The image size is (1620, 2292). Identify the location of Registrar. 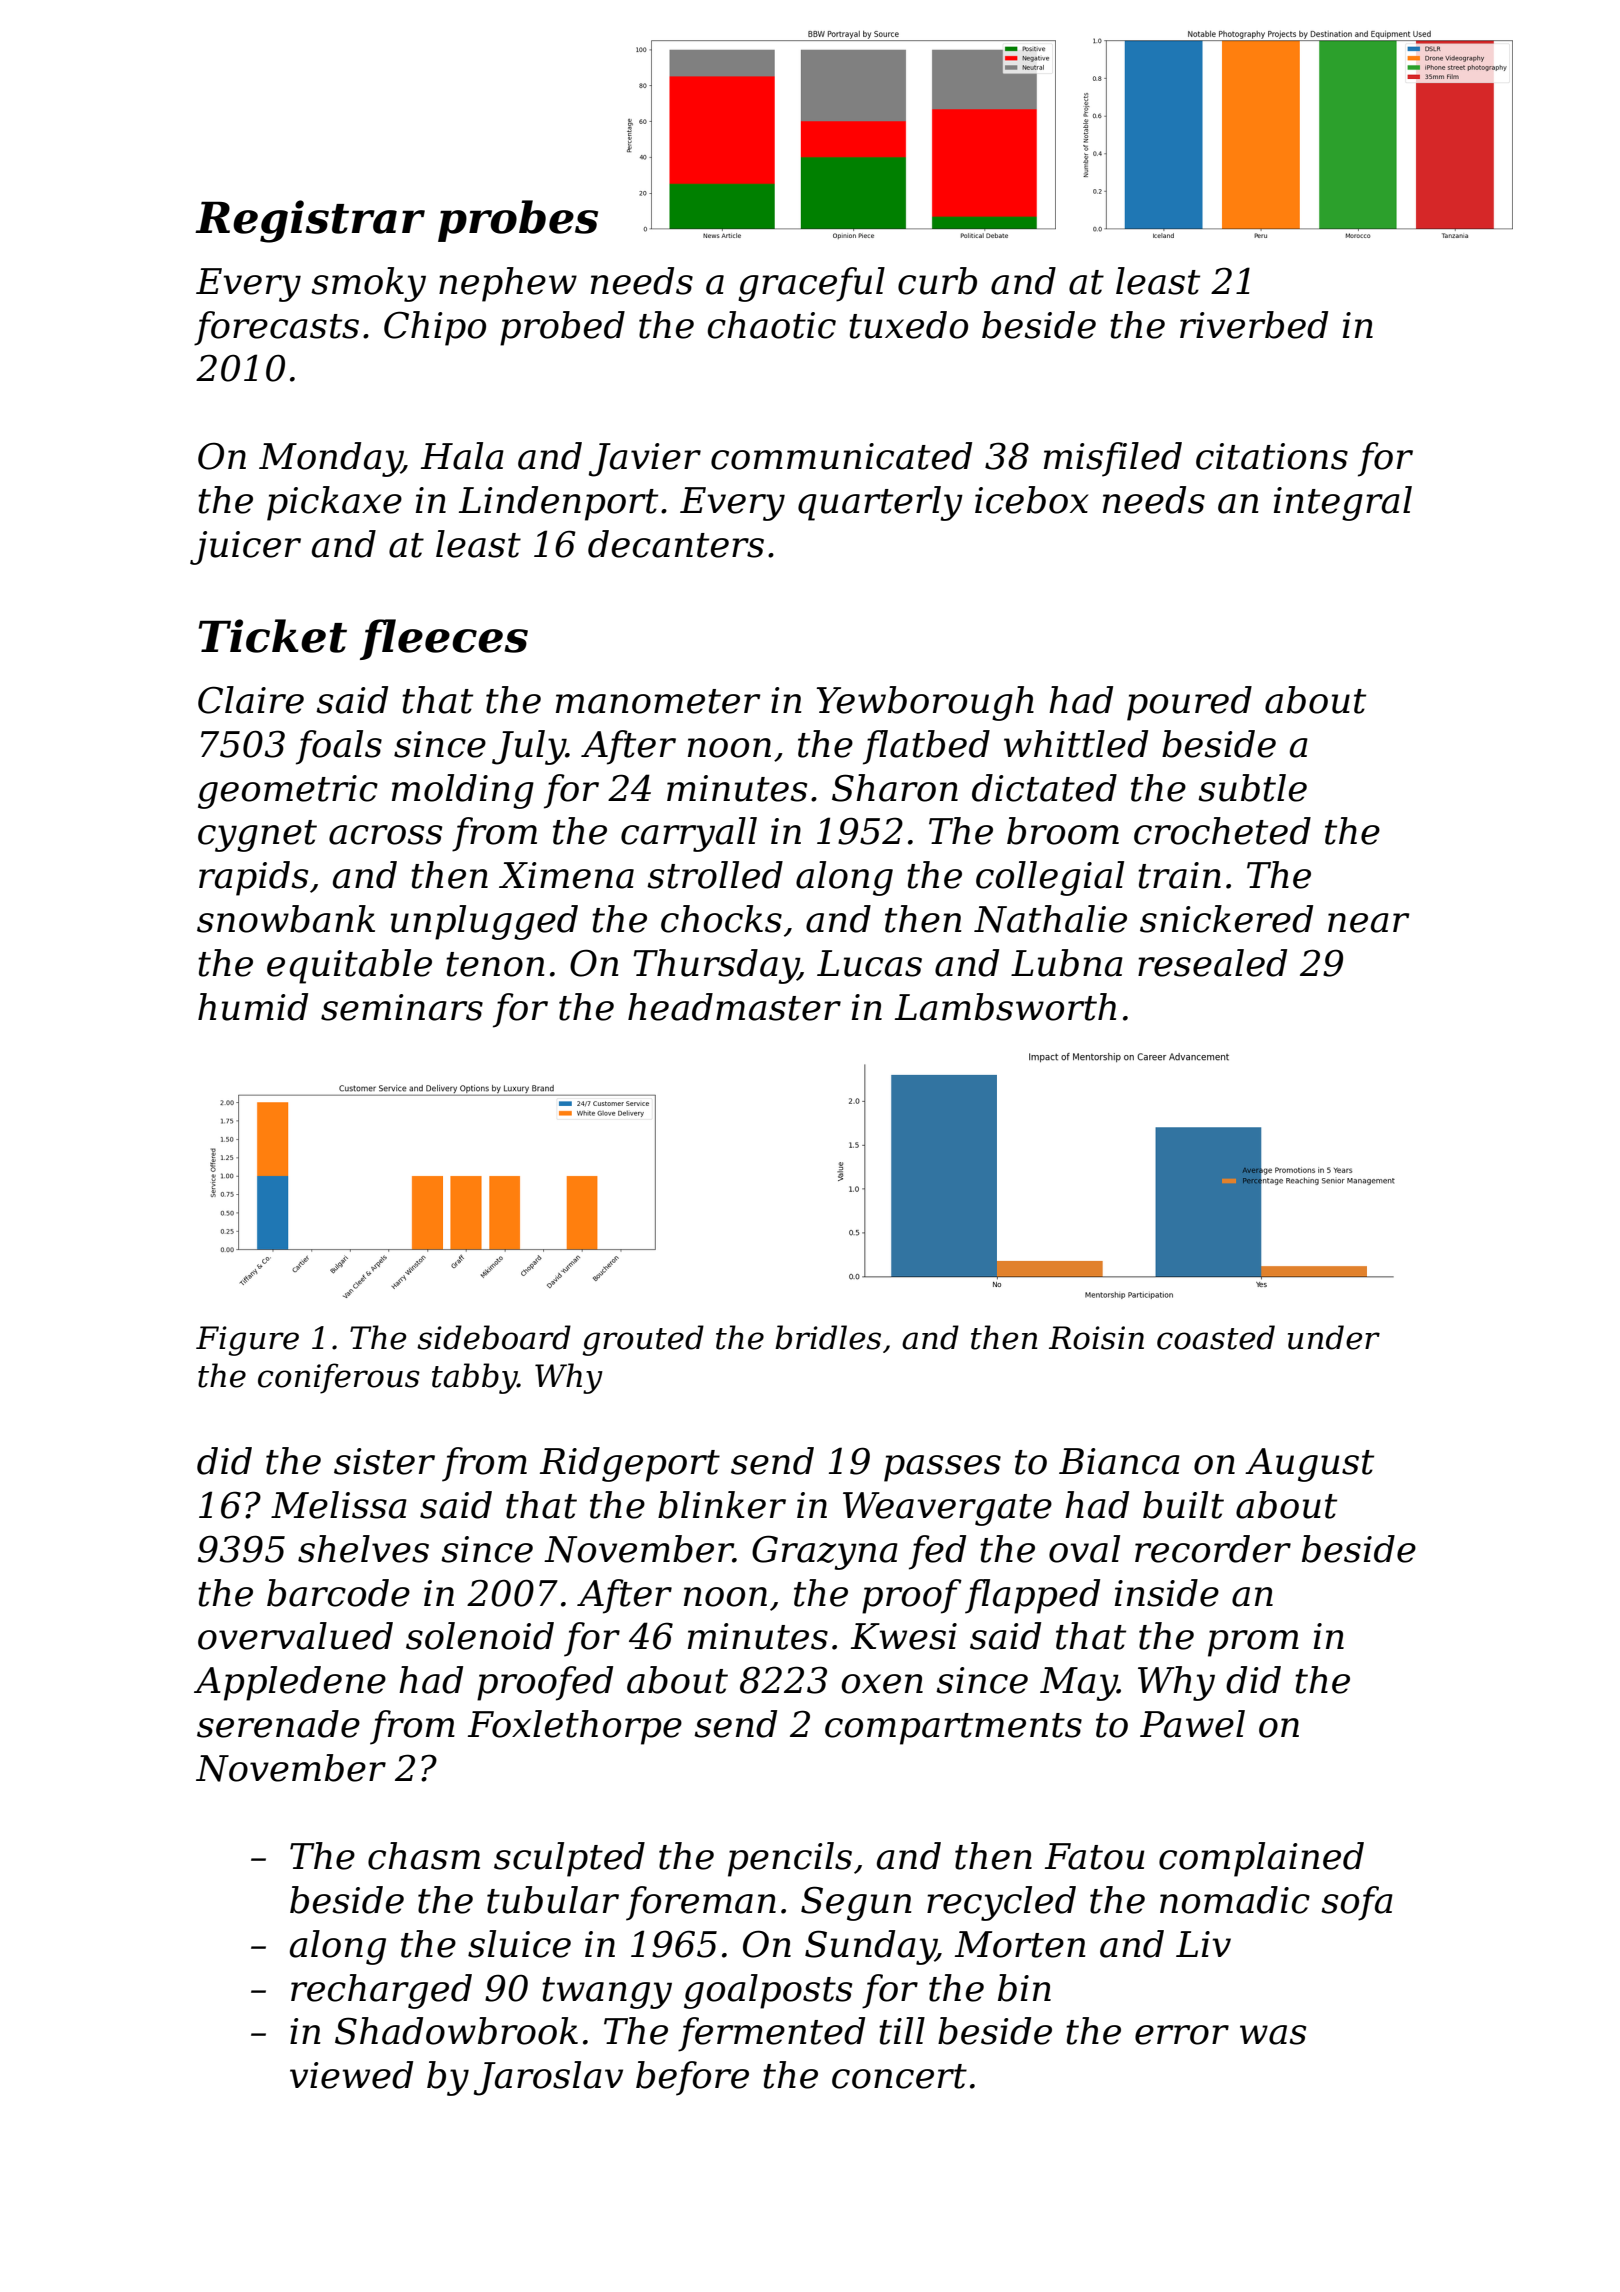
(310, 221).
